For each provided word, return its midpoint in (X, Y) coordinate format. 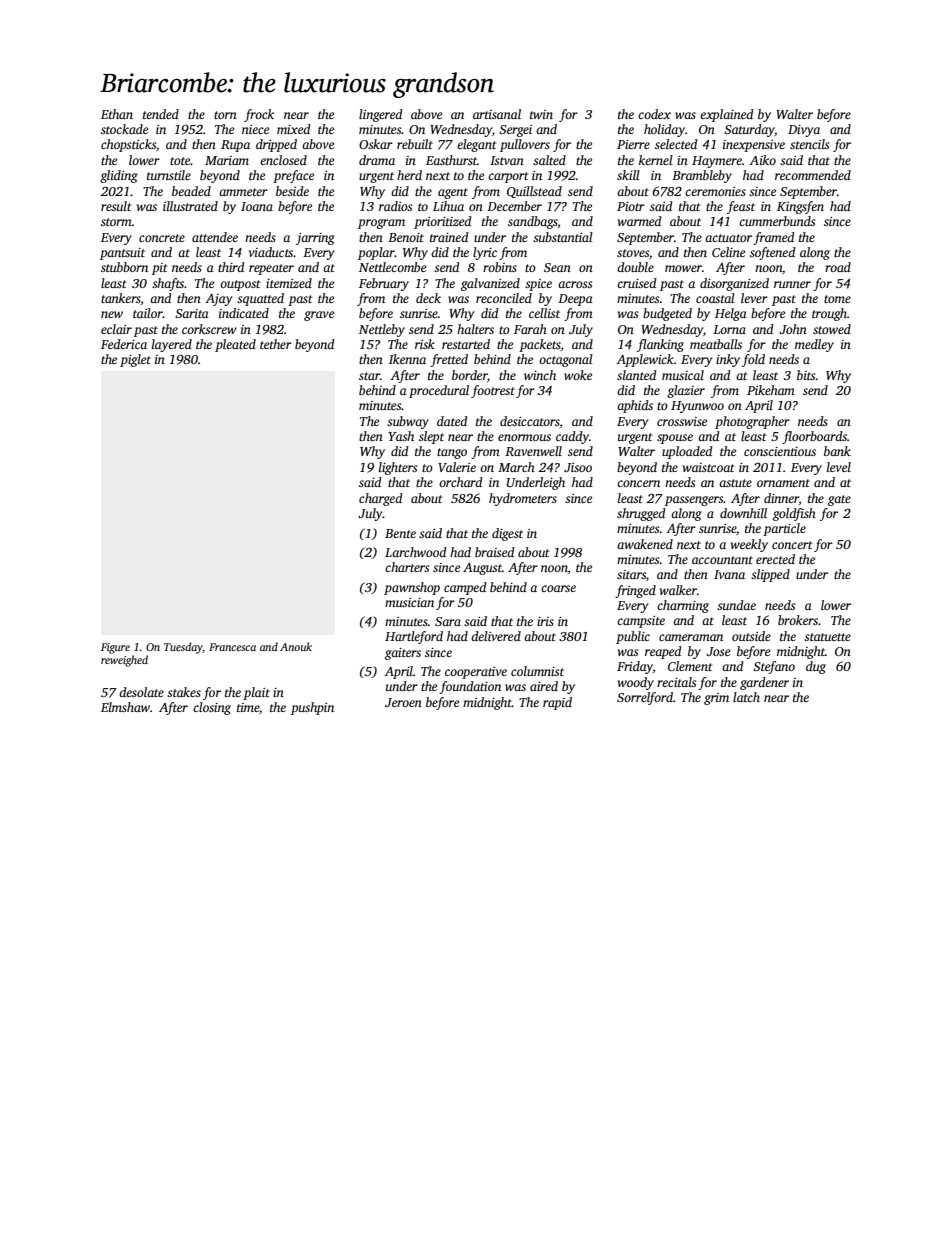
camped (465, 588)
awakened (645, 544)
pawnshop (412, 588)
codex (654, 114)
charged (381, 499)
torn (225, 115)
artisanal (497, 114)
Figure (115, 648)
